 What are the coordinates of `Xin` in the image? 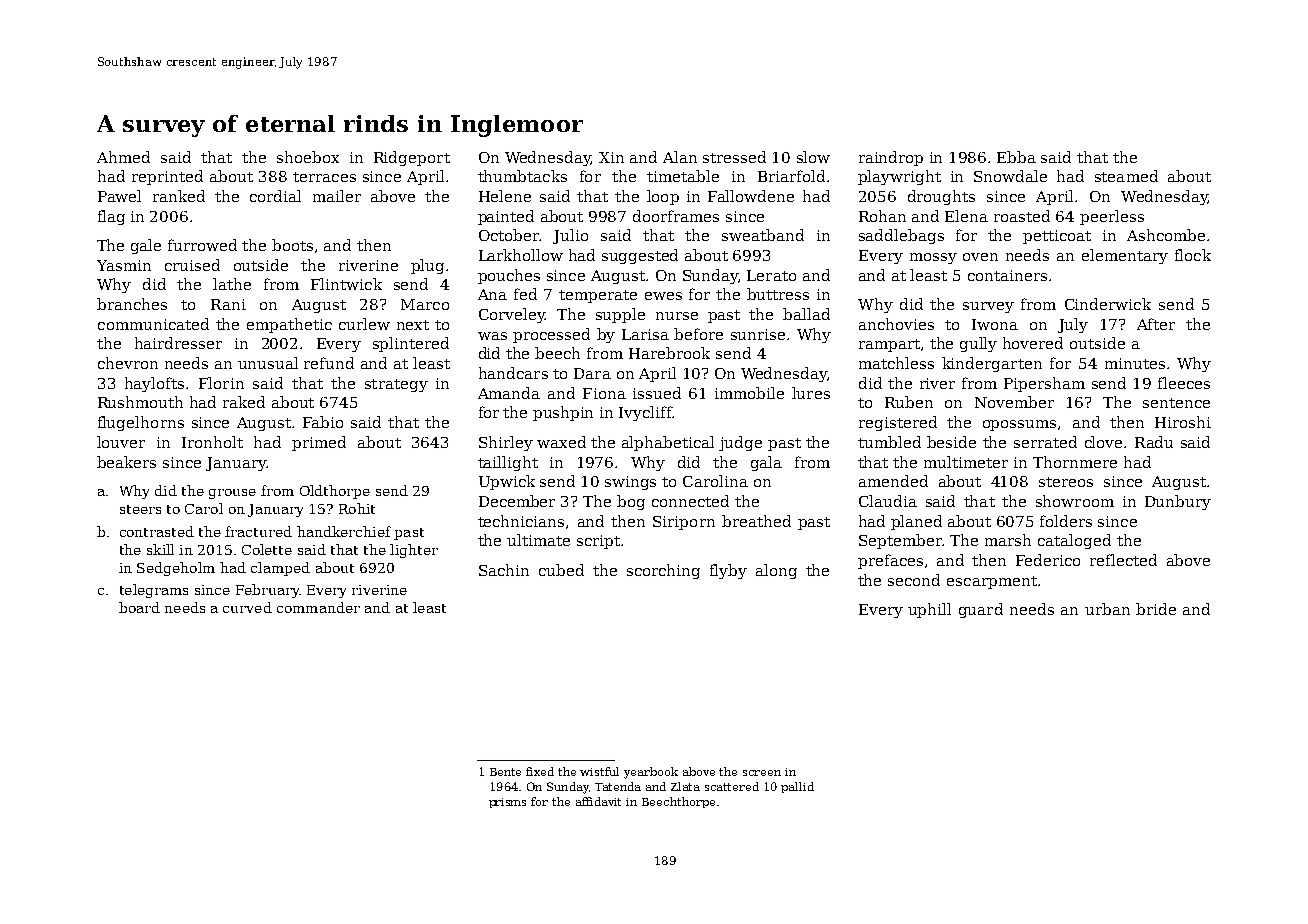 It's located at (611, 157).
